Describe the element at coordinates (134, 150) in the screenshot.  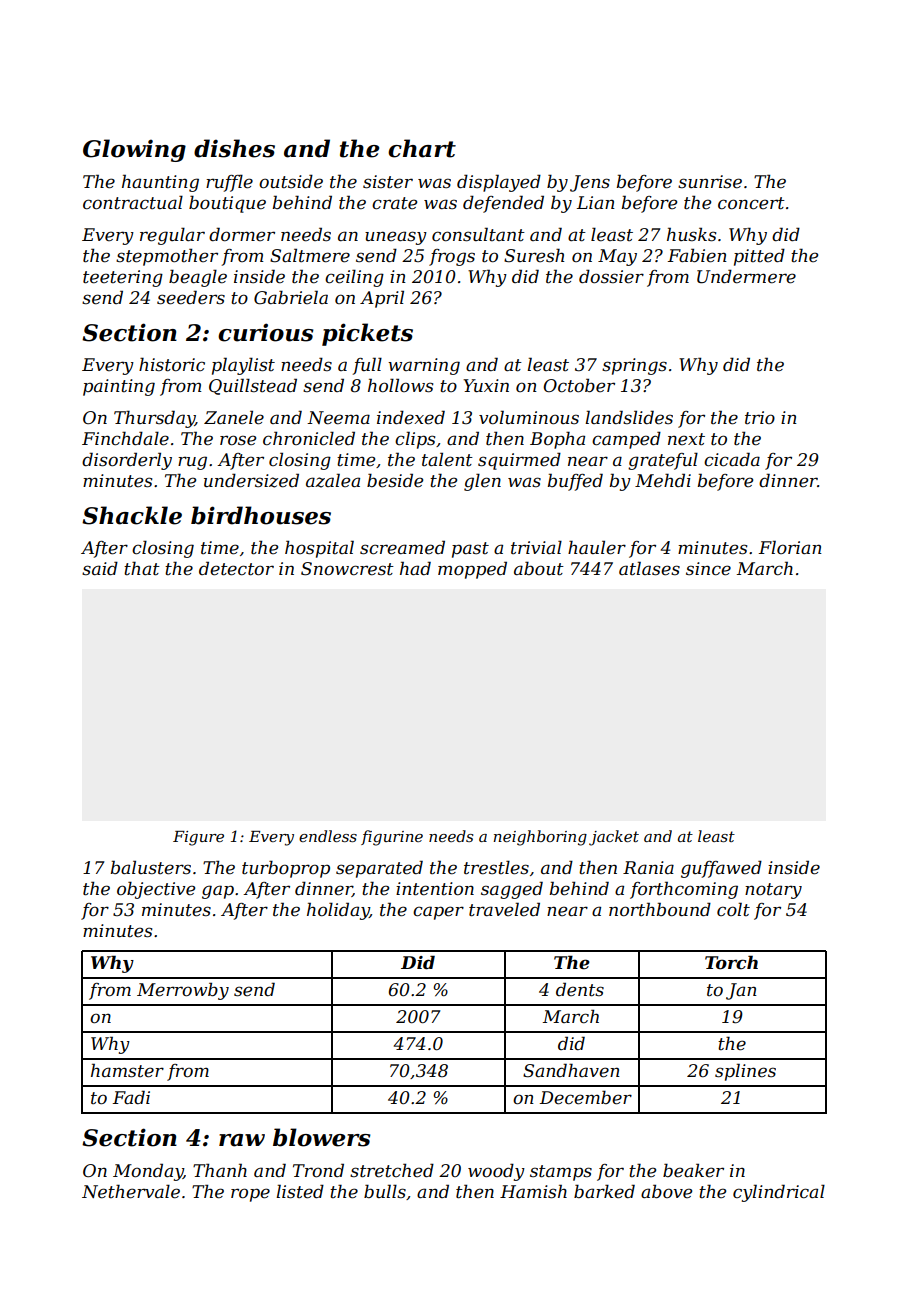
I see `Glowing` at that location.
